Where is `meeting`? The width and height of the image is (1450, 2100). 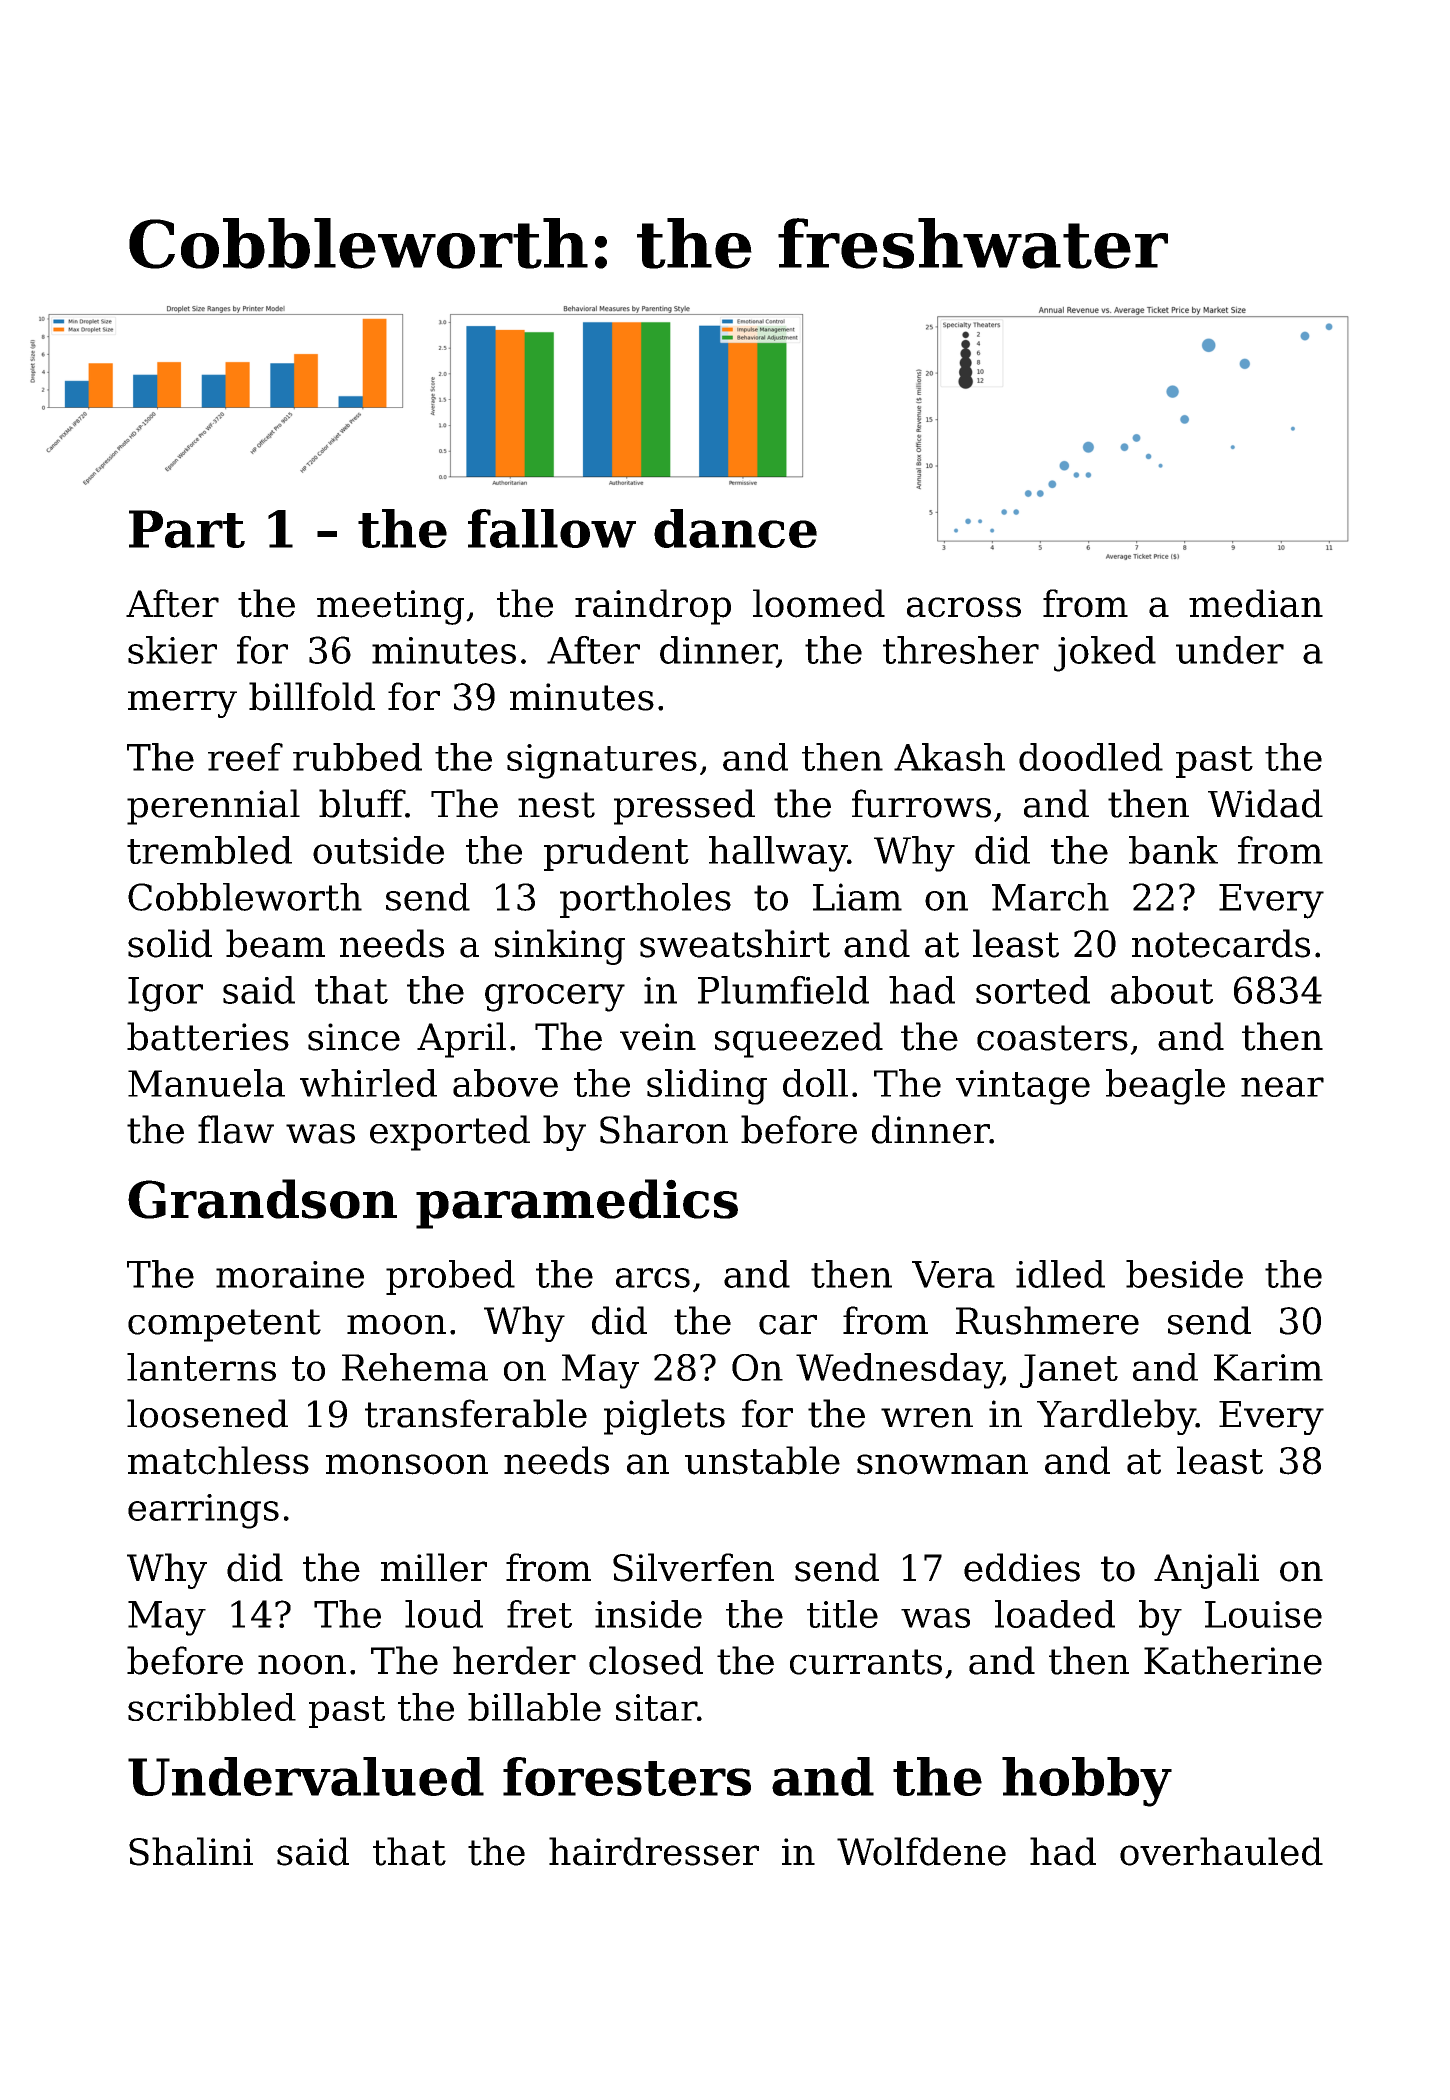
meeting is located at coordinates (390, 607).
